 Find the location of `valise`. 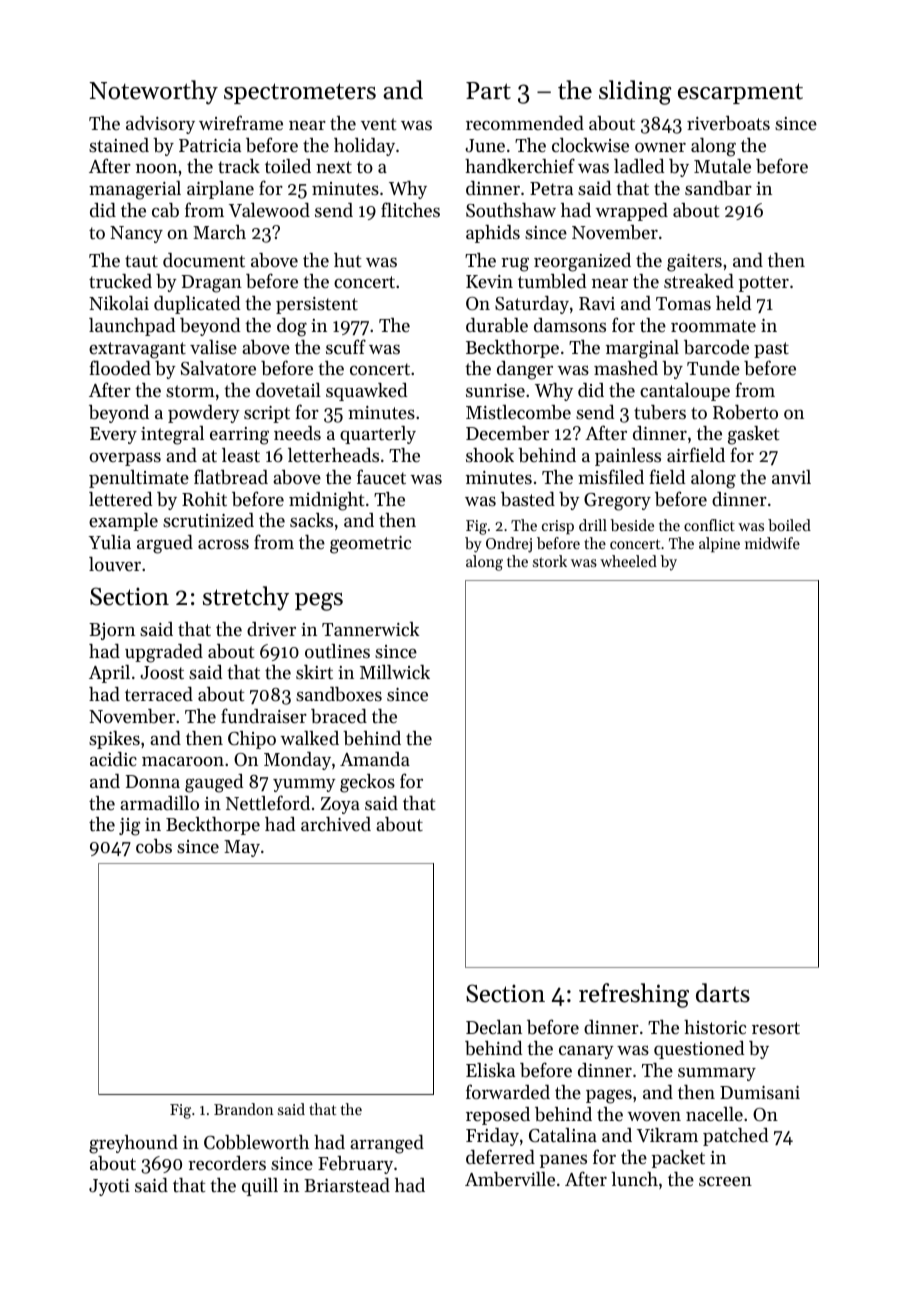

valise is located at coordinates (213, 347).
